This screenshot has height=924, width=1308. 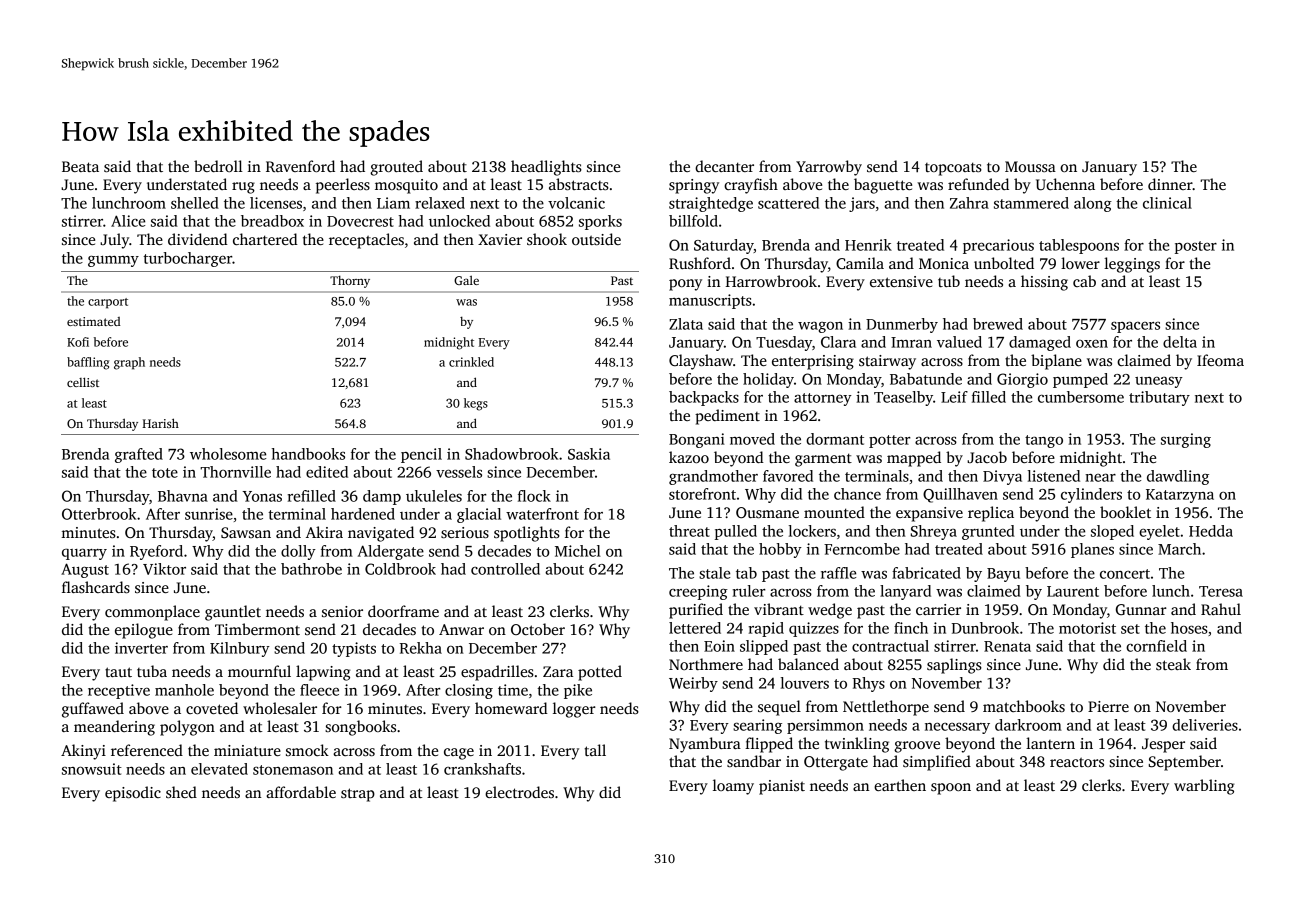 What do you see at coordinates (834, 512) in the screenshot?
I see `mounted` at bounding box center [834, 512].
